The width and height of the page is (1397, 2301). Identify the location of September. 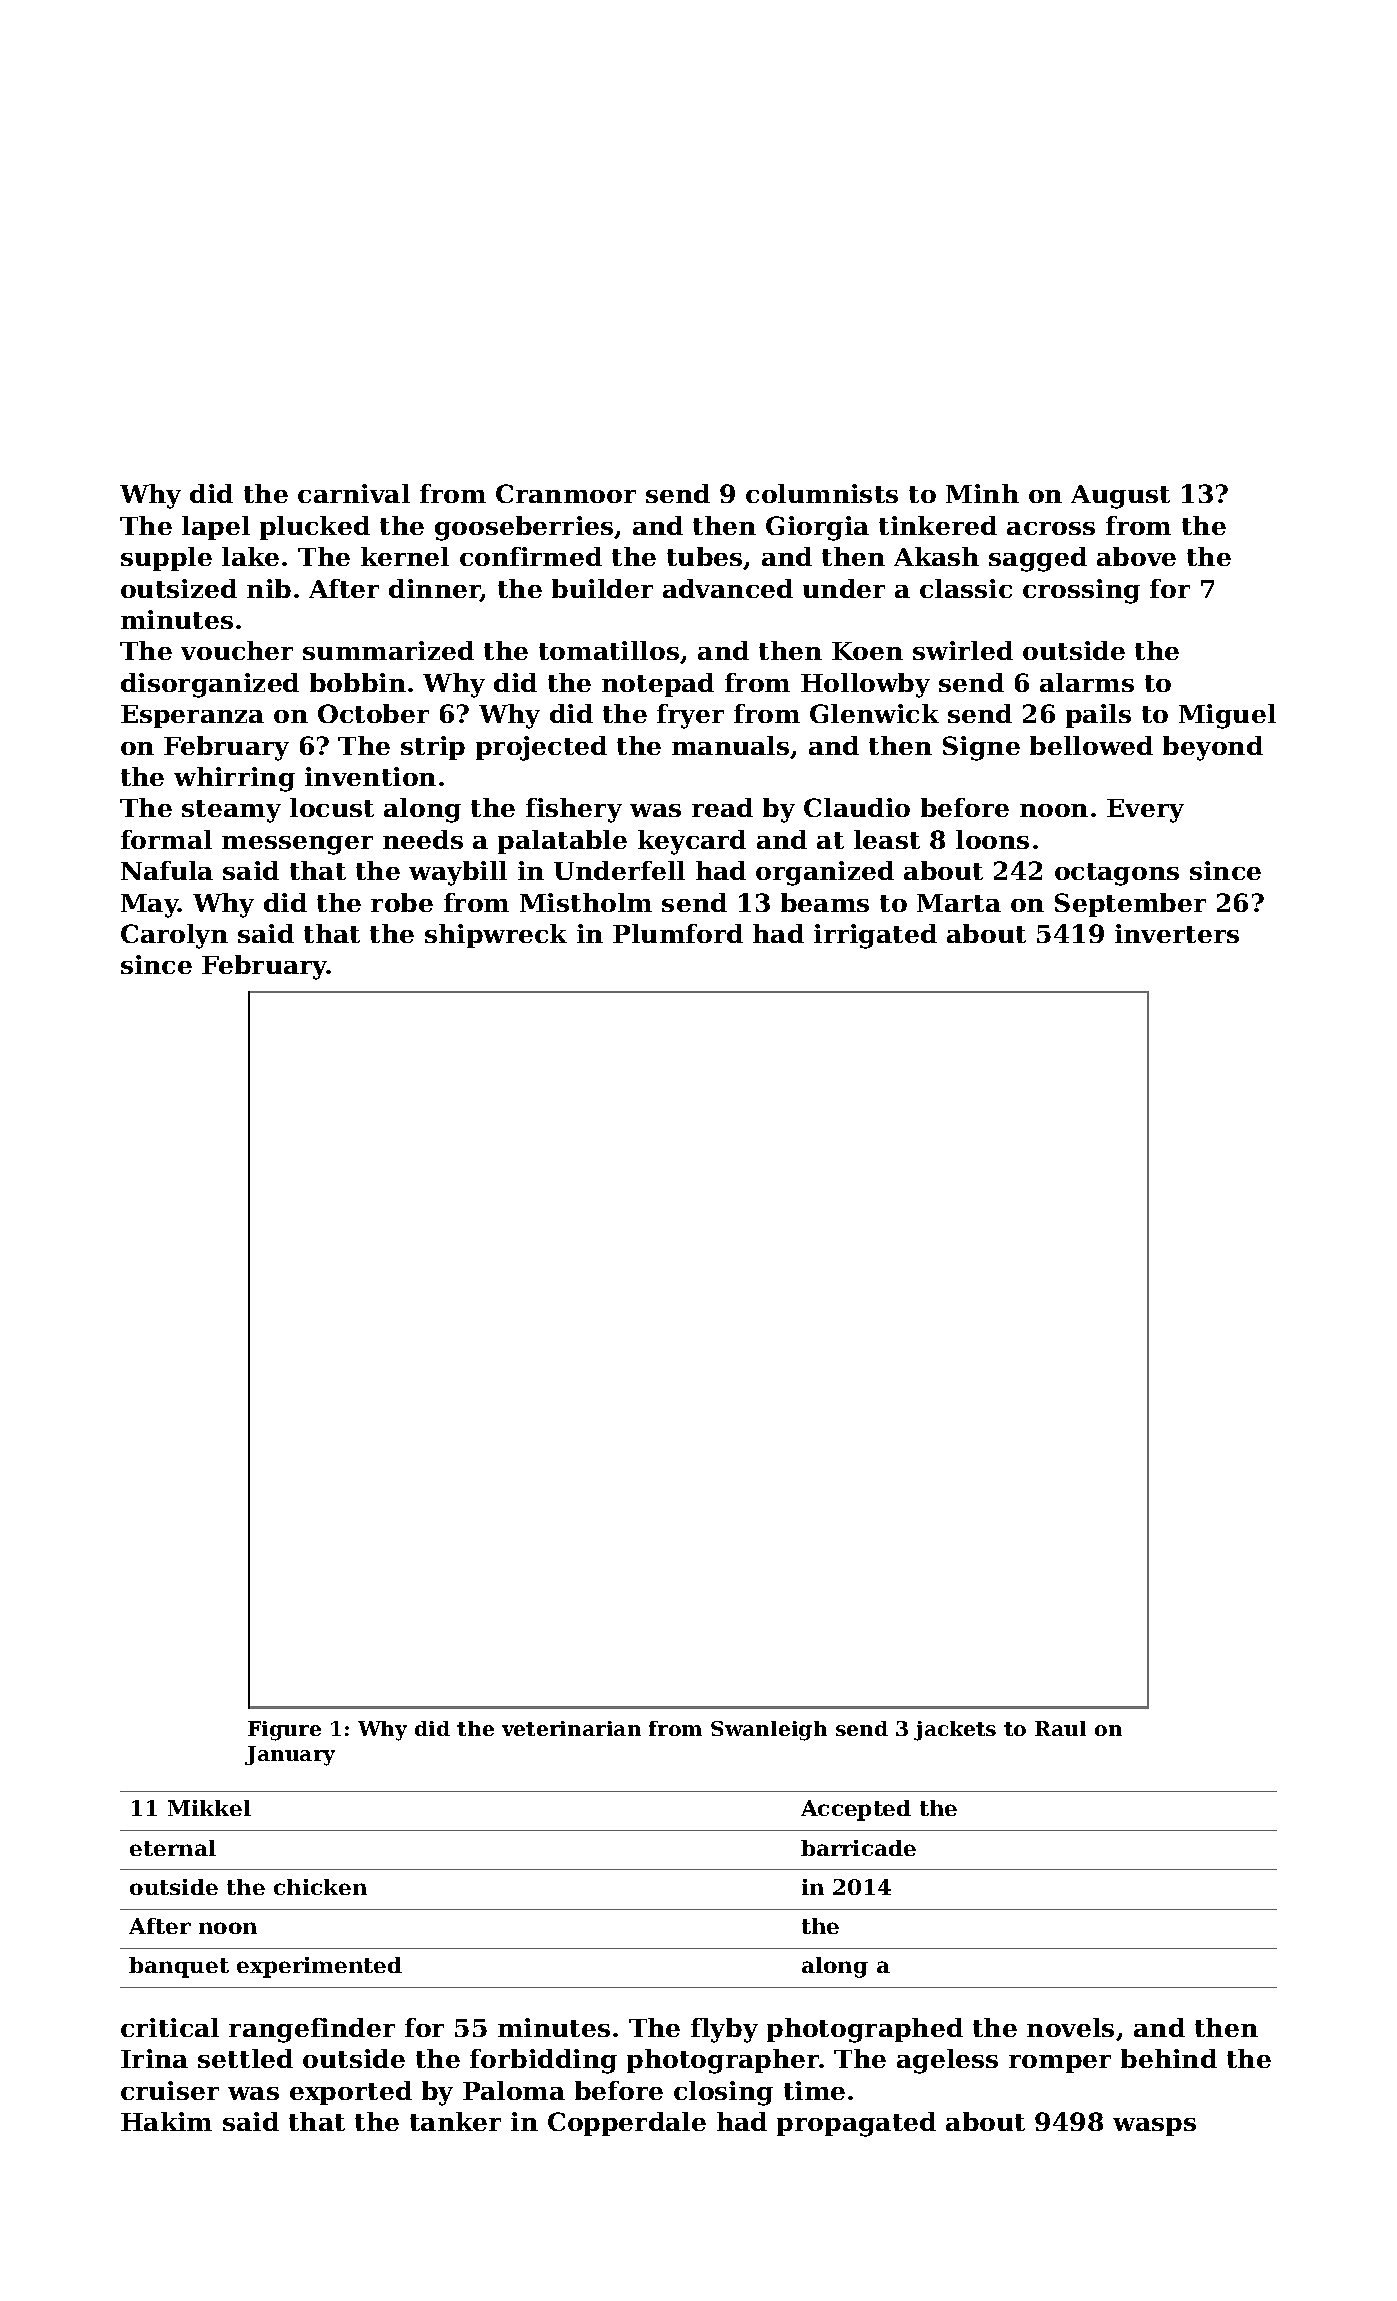
(1130, 905).
